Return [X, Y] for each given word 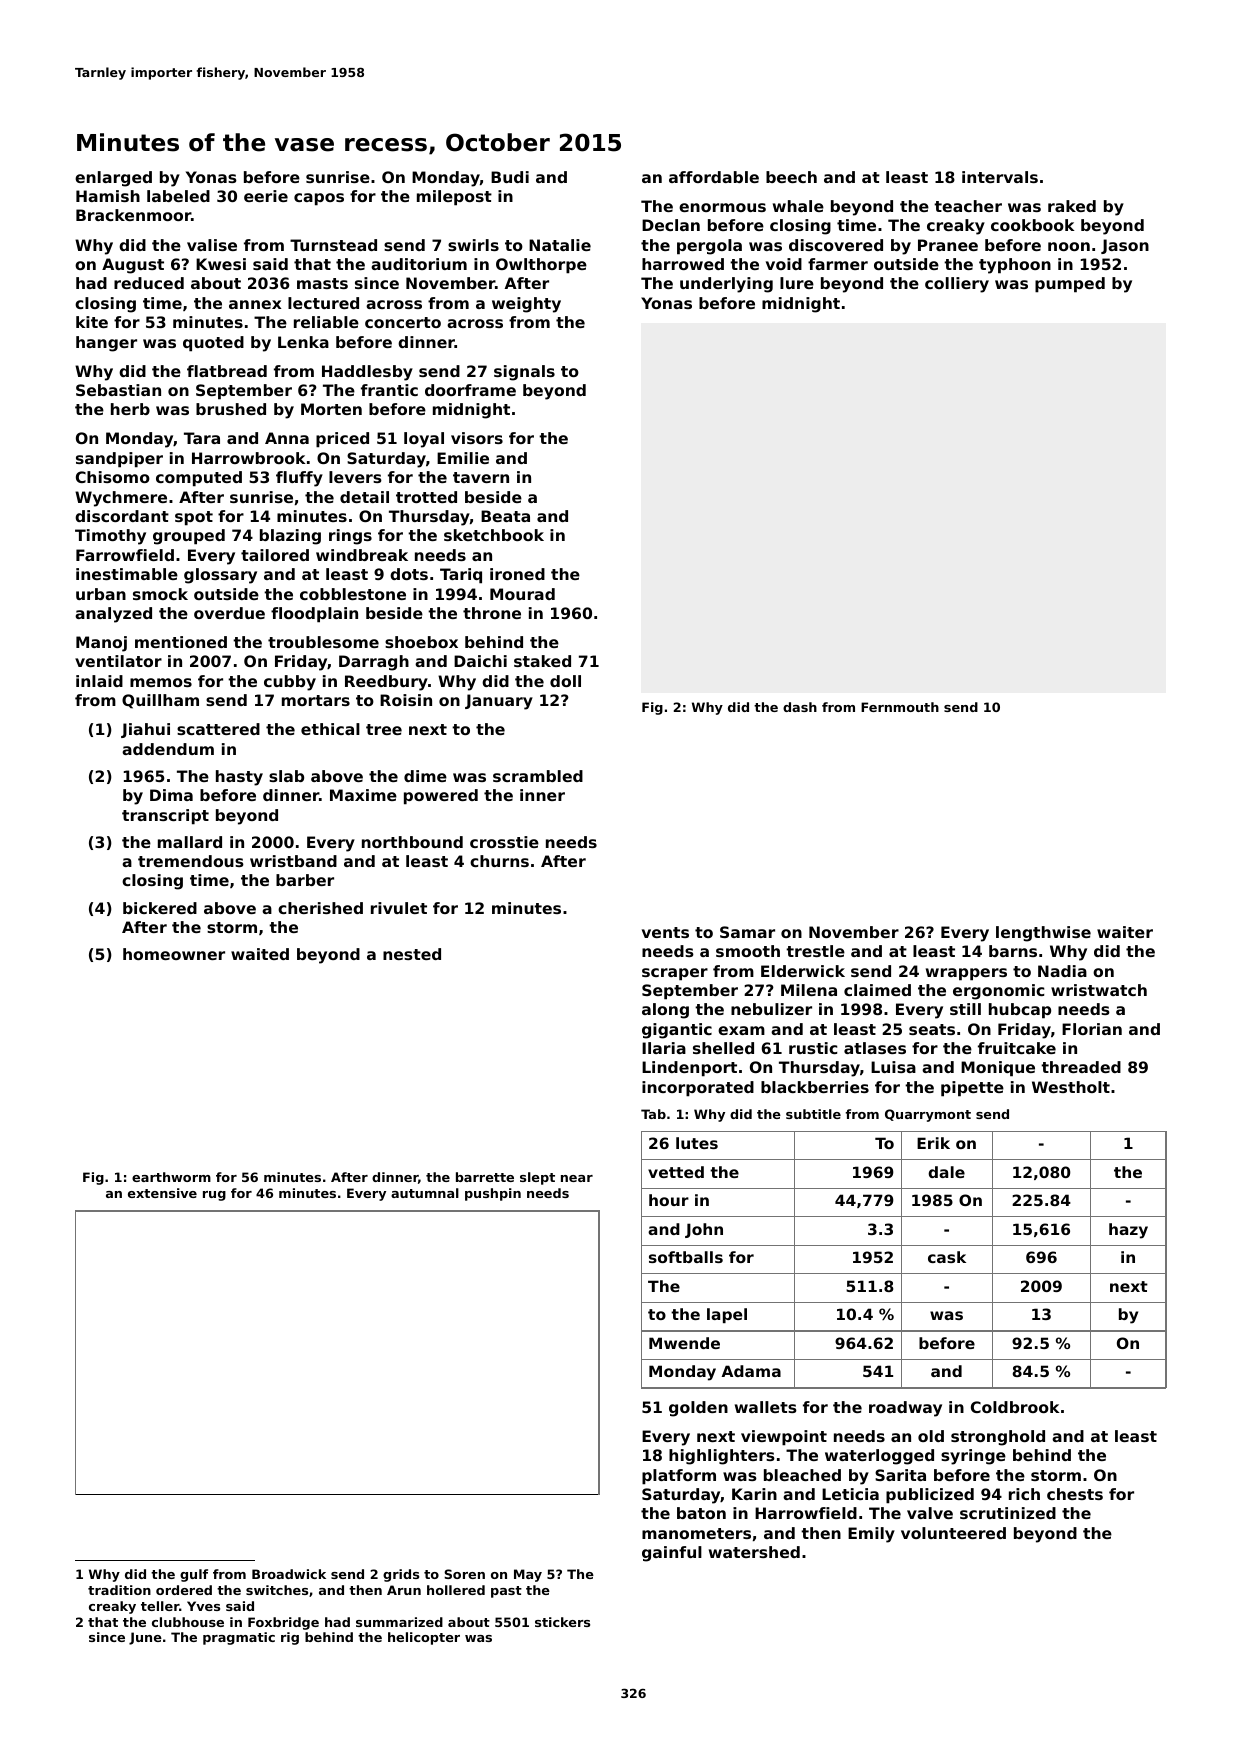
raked [1072, 206]
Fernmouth [900, 707]
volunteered [953, 1533]
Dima [171, 795]
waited [260, 954]
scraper [675, 974]
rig [290, 1638]
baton [701, 1513]
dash [800, 707]
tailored [275, 555]
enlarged [113, 179]
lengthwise [1043, 934]
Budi [510, 177]
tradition [119, 1590]
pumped [1070, 285]
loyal [424, 440]
